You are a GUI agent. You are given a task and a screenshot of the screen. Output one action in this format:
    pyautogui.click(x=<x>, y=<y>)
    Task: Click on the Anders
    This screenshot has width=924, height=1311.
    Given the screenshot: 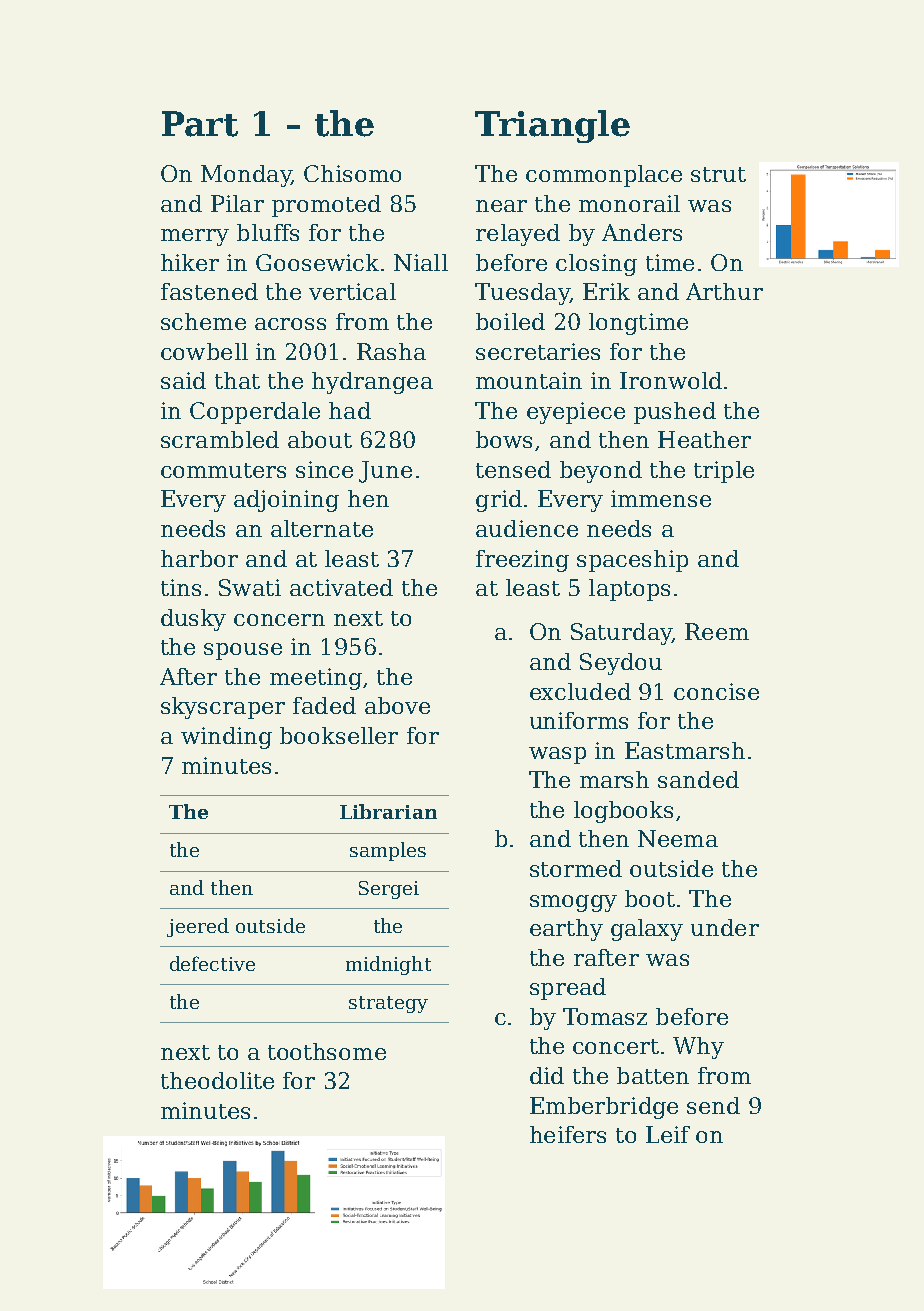 What is the action you would take?
    pyautogui.click(x=642, y=232)
